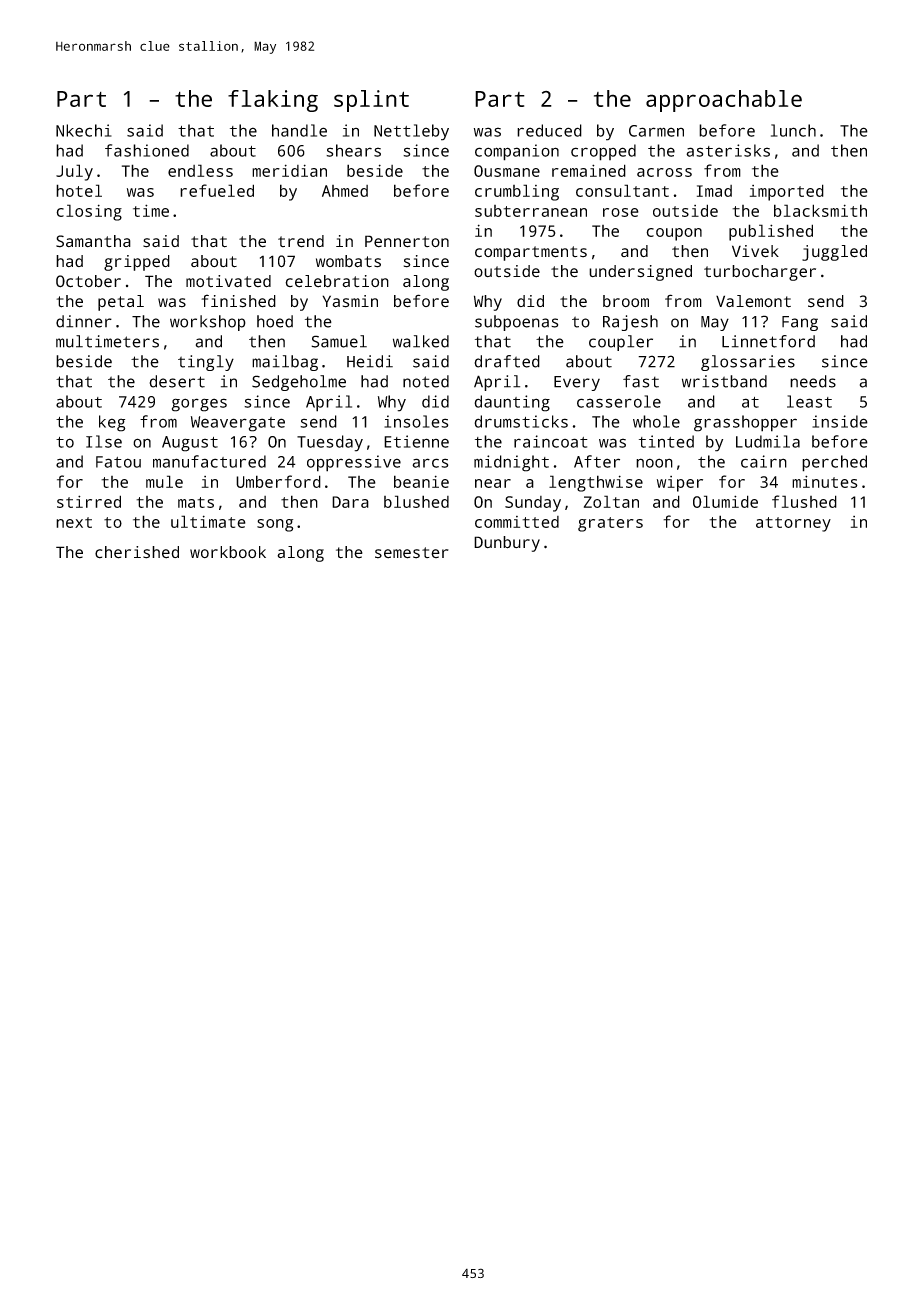  What do you see at coordinates (74, 522) in the page?
I see `next` at bounding box center [74, 522].
